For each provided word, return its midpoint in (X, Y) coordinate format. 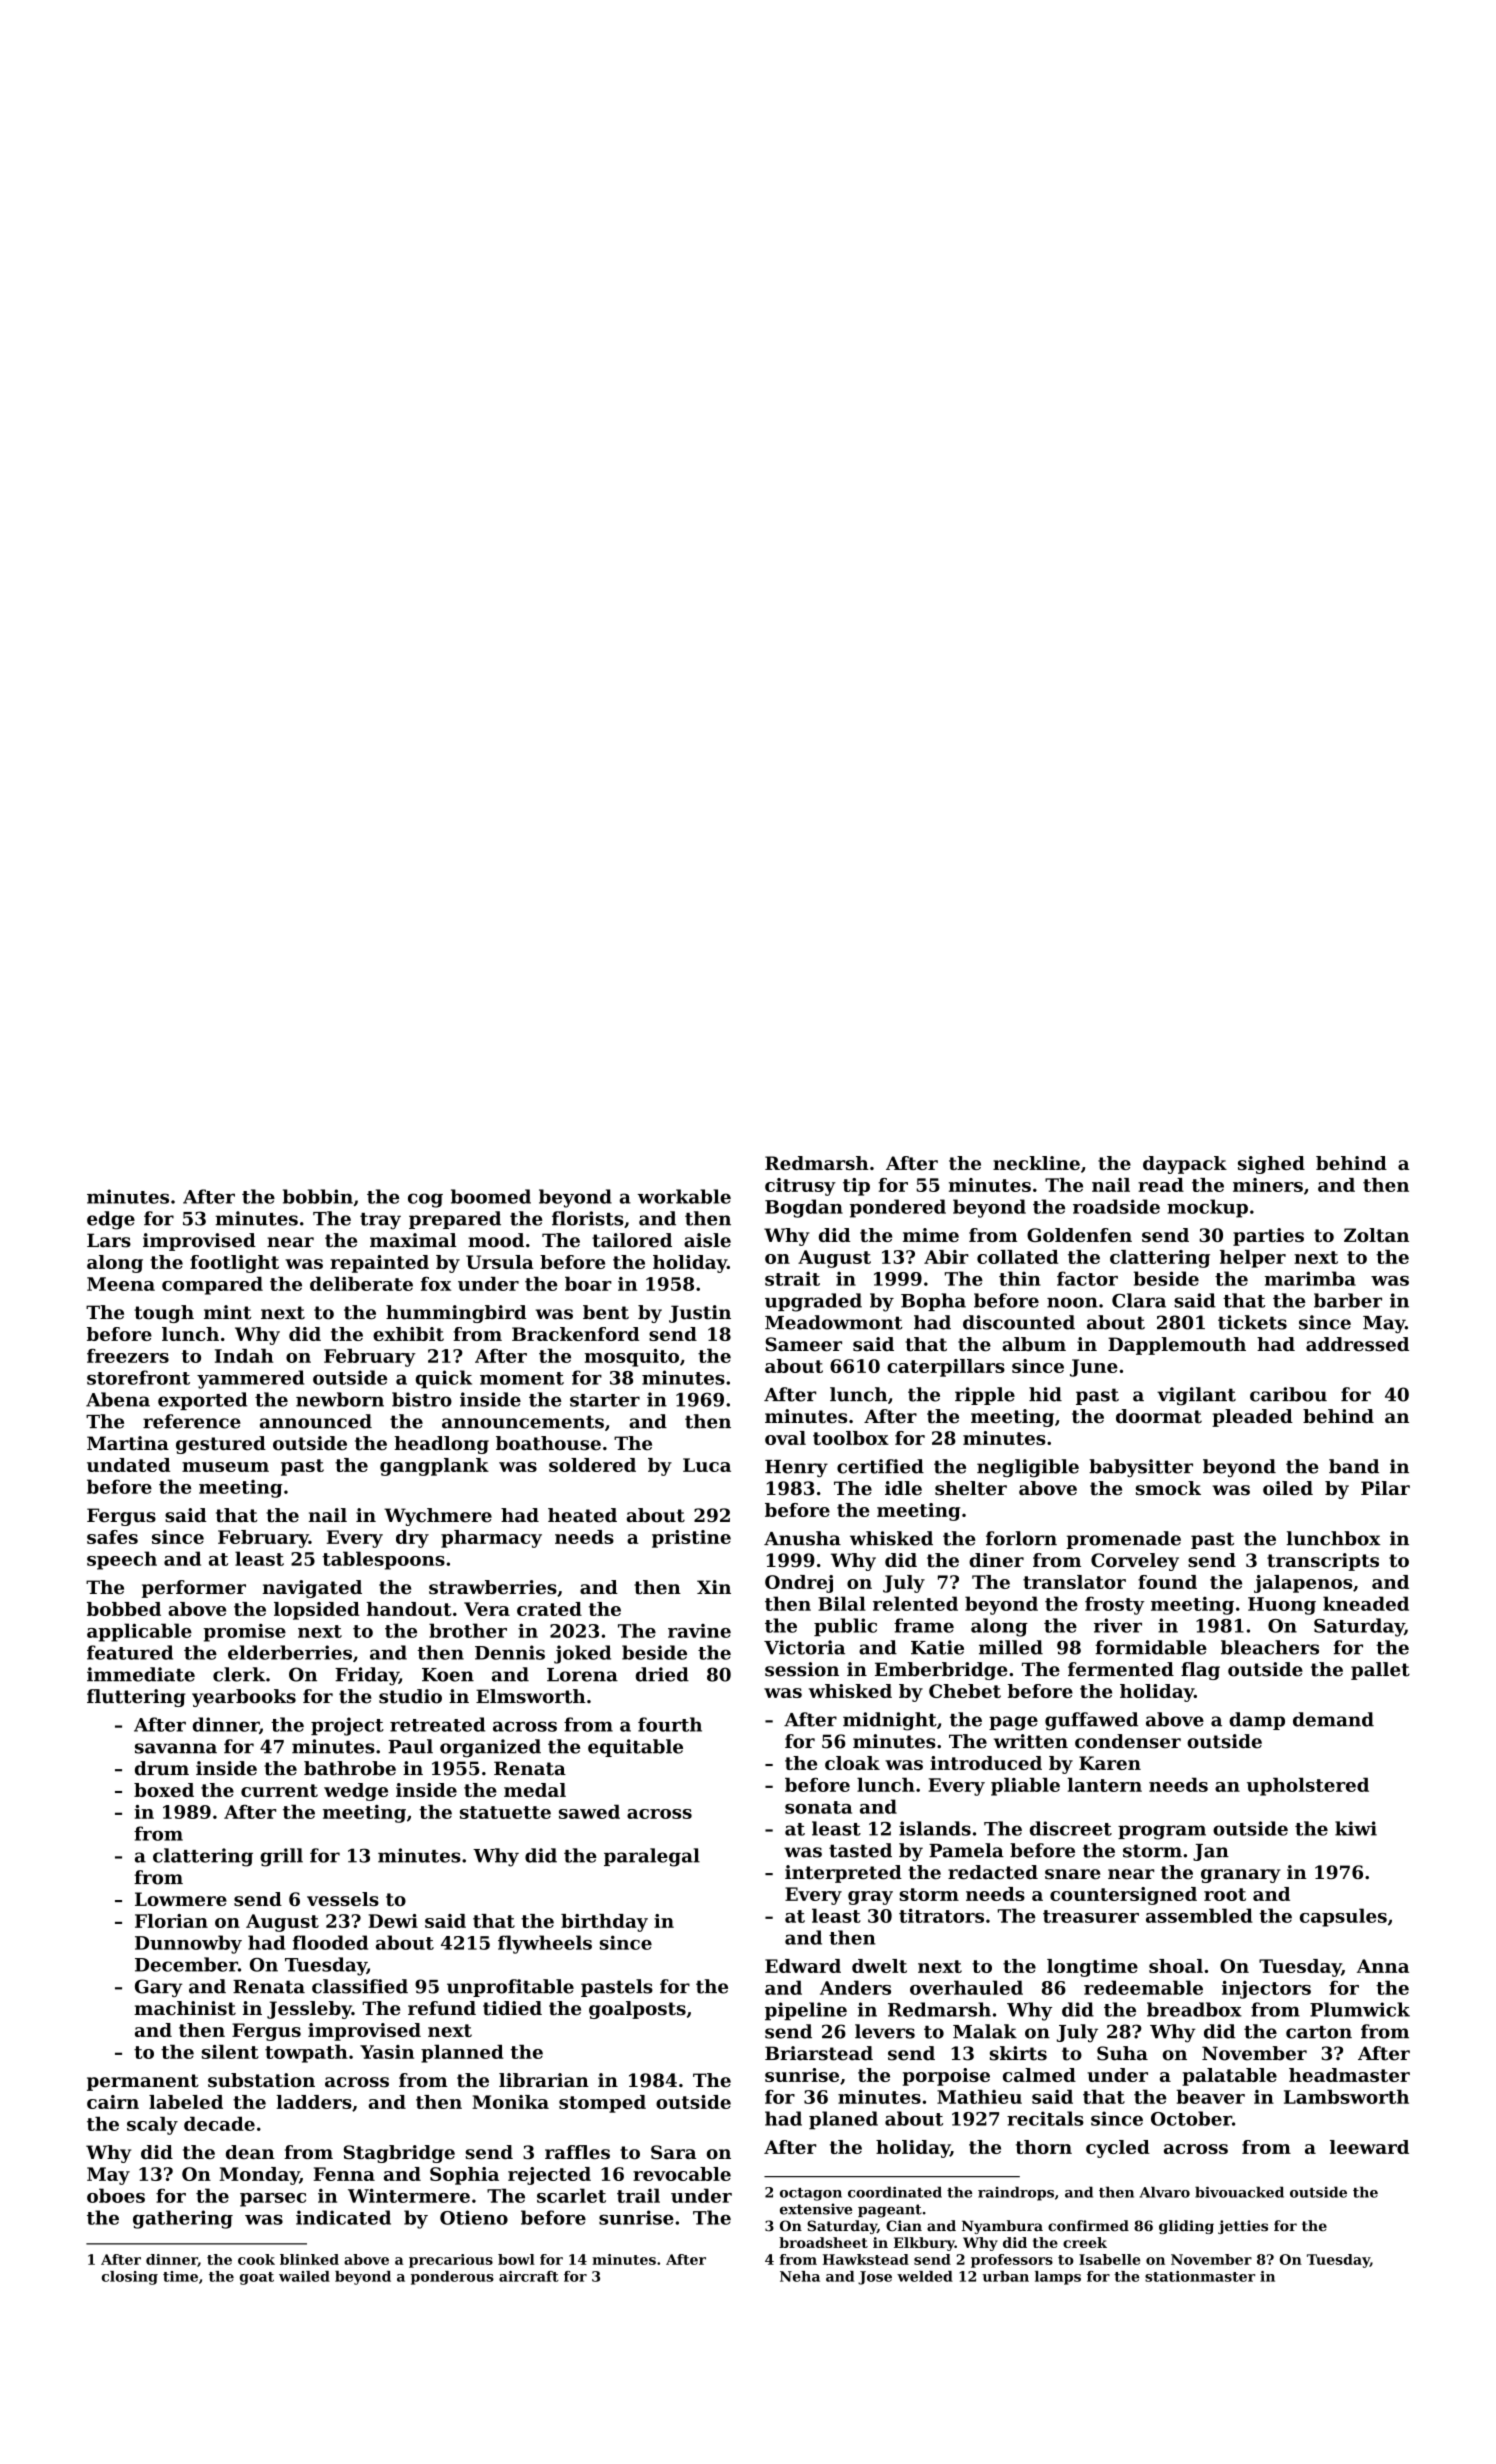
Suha (1122, 2053)
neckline (1036, 1163)
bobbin (318, 1196)
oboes (116, 2195)
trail (638, 2195)
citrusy (800, 1187)
